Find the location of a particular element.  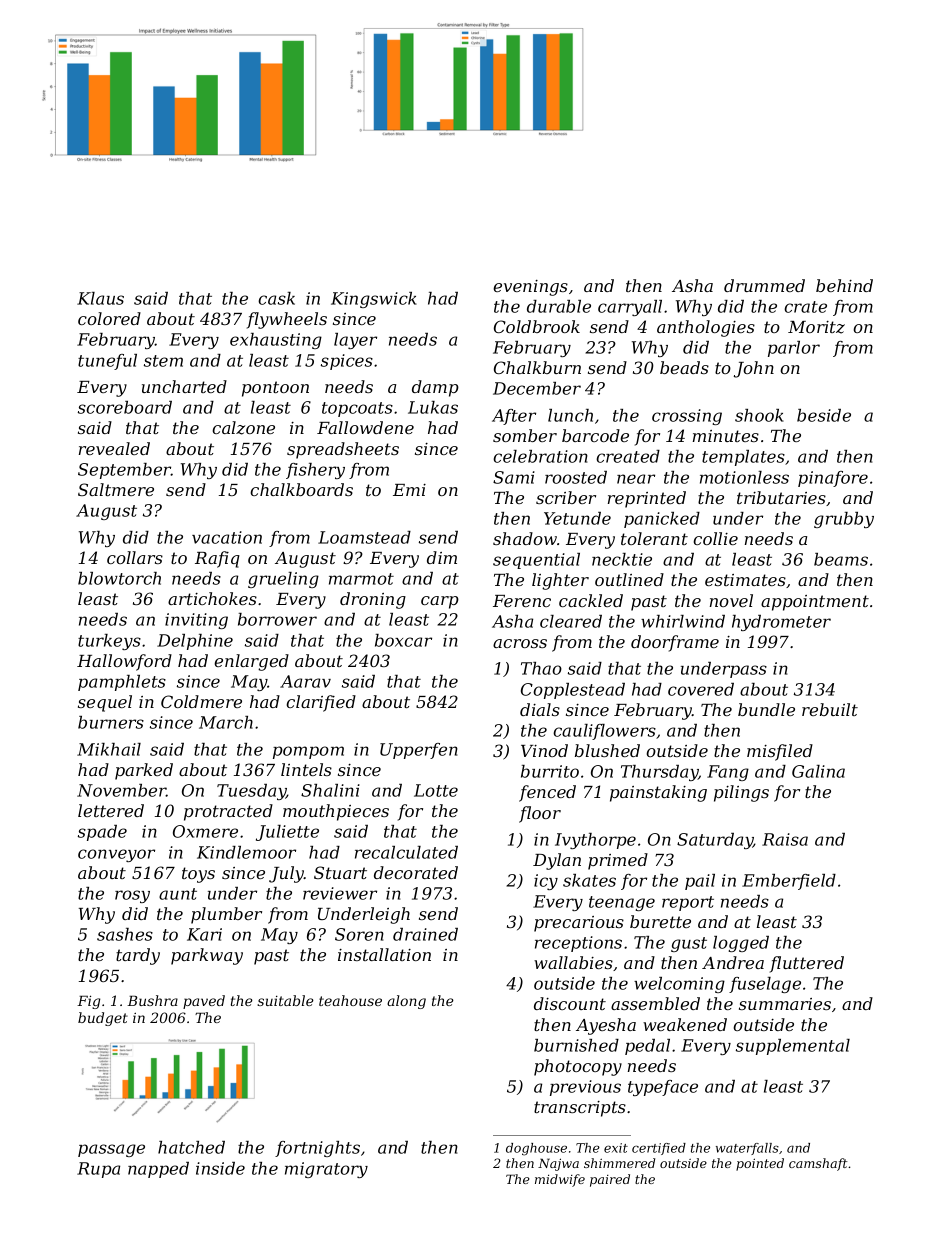

along is located at coordinates (406, 1002).
